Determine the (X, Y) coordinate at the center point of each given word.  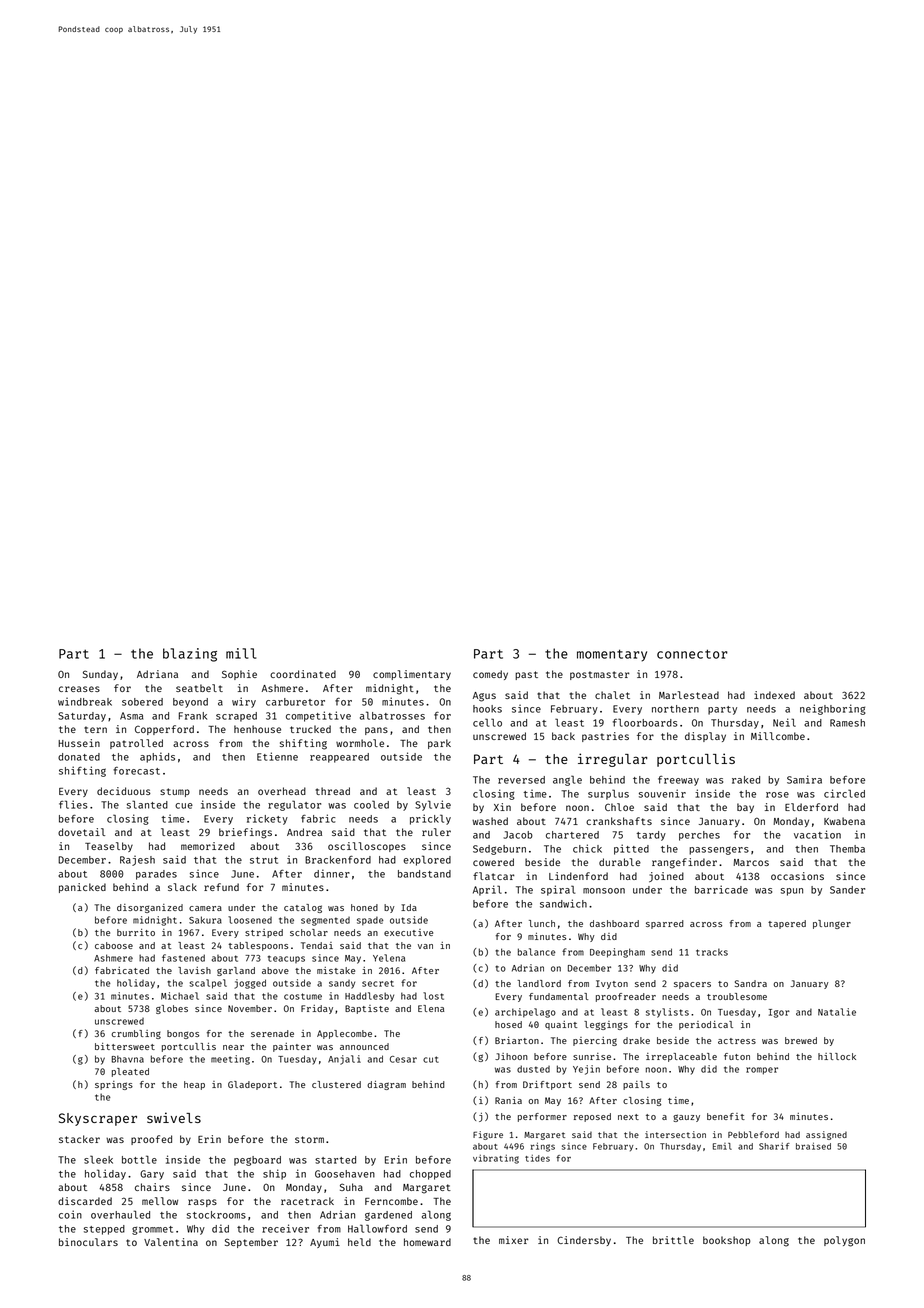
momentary (612, 655)
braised (813, 1146)
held (359, 1242)
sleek (98, 1159)
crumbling (136, 1034)
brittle (673, 1240)
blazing (190, 655)
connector (692, 654)
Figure (488, 1135)
